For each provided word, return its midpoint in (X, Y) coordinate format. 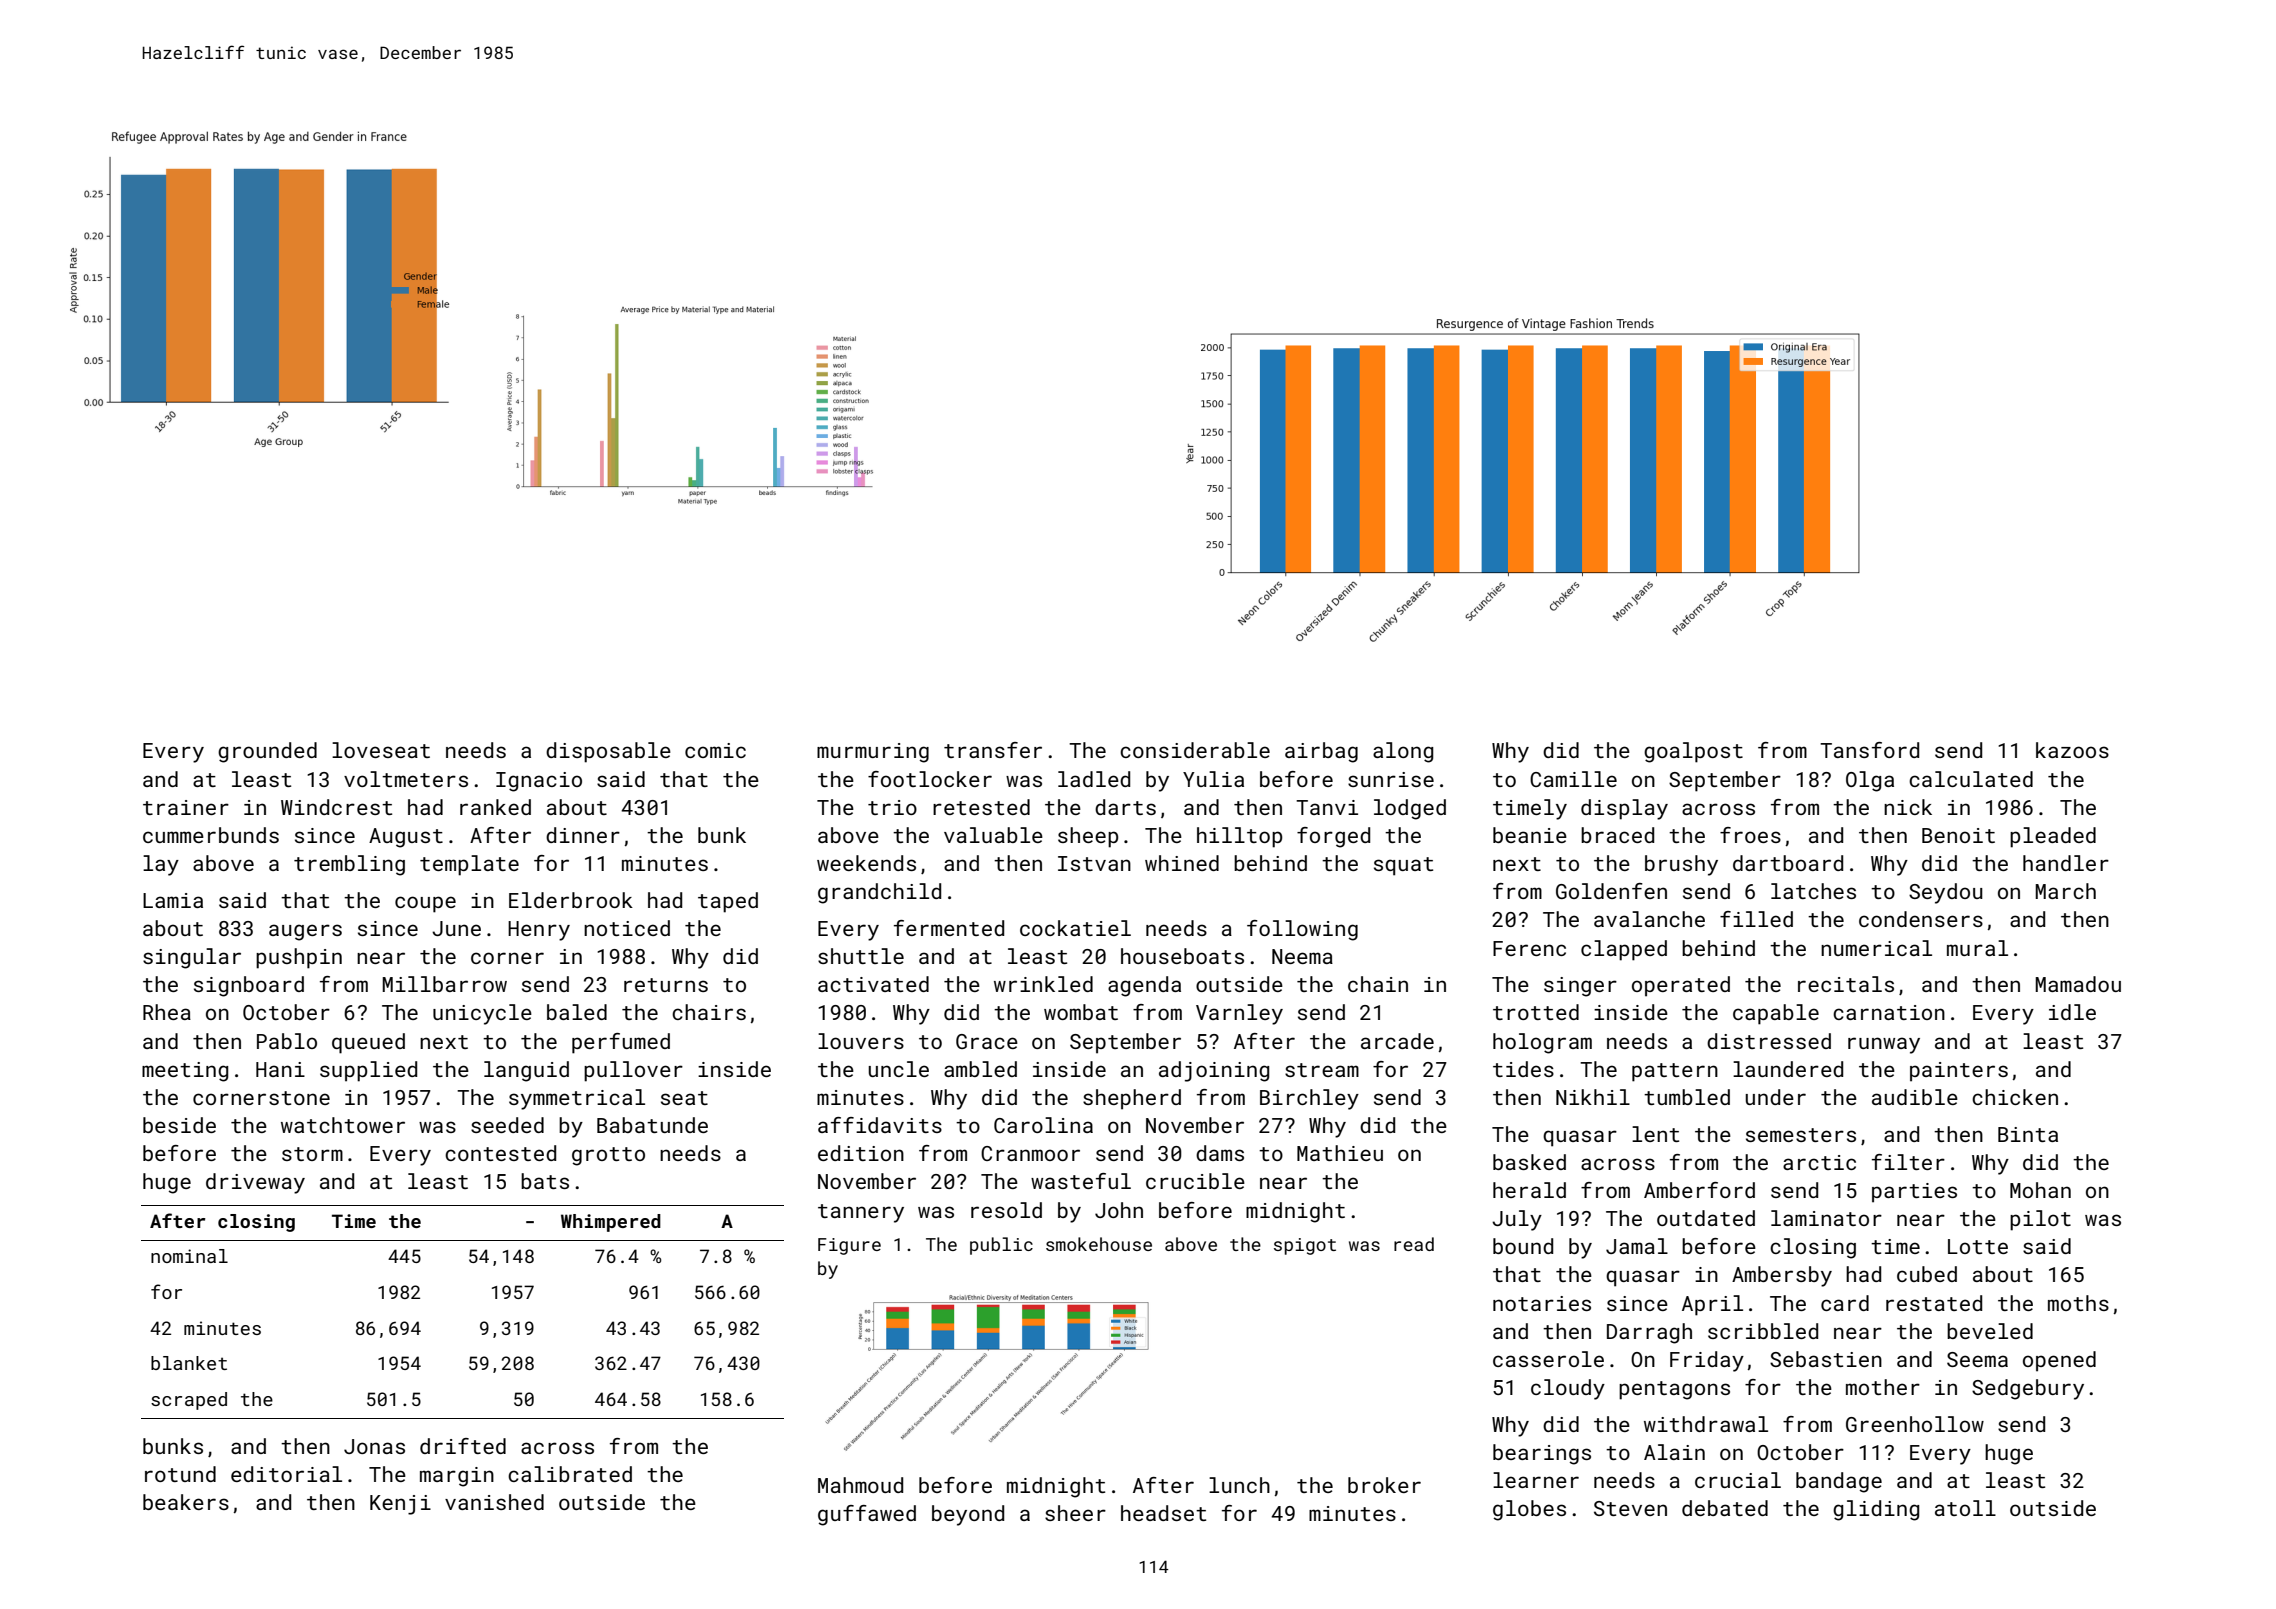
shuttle (861, 956)
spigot (1305, 1246)
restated (1934, 1303)
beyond (968, 1515)
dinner (583, 835)
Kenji (400, 1505)
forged (1333, 837)
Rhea (167, 1012)
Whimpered (611, 1223)
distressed (1769, 1041)
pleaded (2053, 837)
